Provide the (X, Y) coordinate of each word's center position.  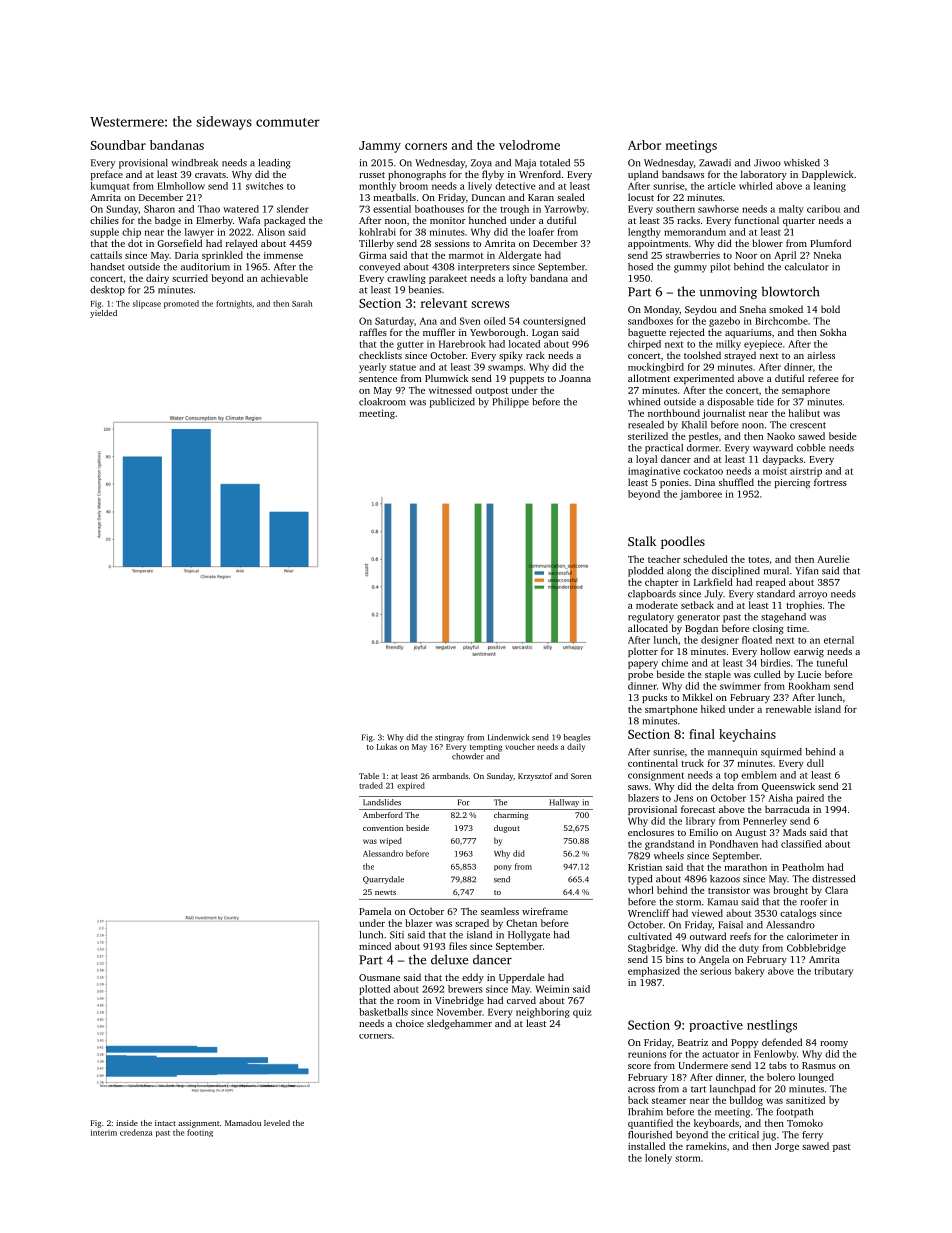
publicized (452, 403)
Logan (545, 334)
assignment (198, 1124)
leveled (277, 1123)
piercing (792, 484)
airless (821, 355)
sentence (378, 379)
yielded (103, 314)
